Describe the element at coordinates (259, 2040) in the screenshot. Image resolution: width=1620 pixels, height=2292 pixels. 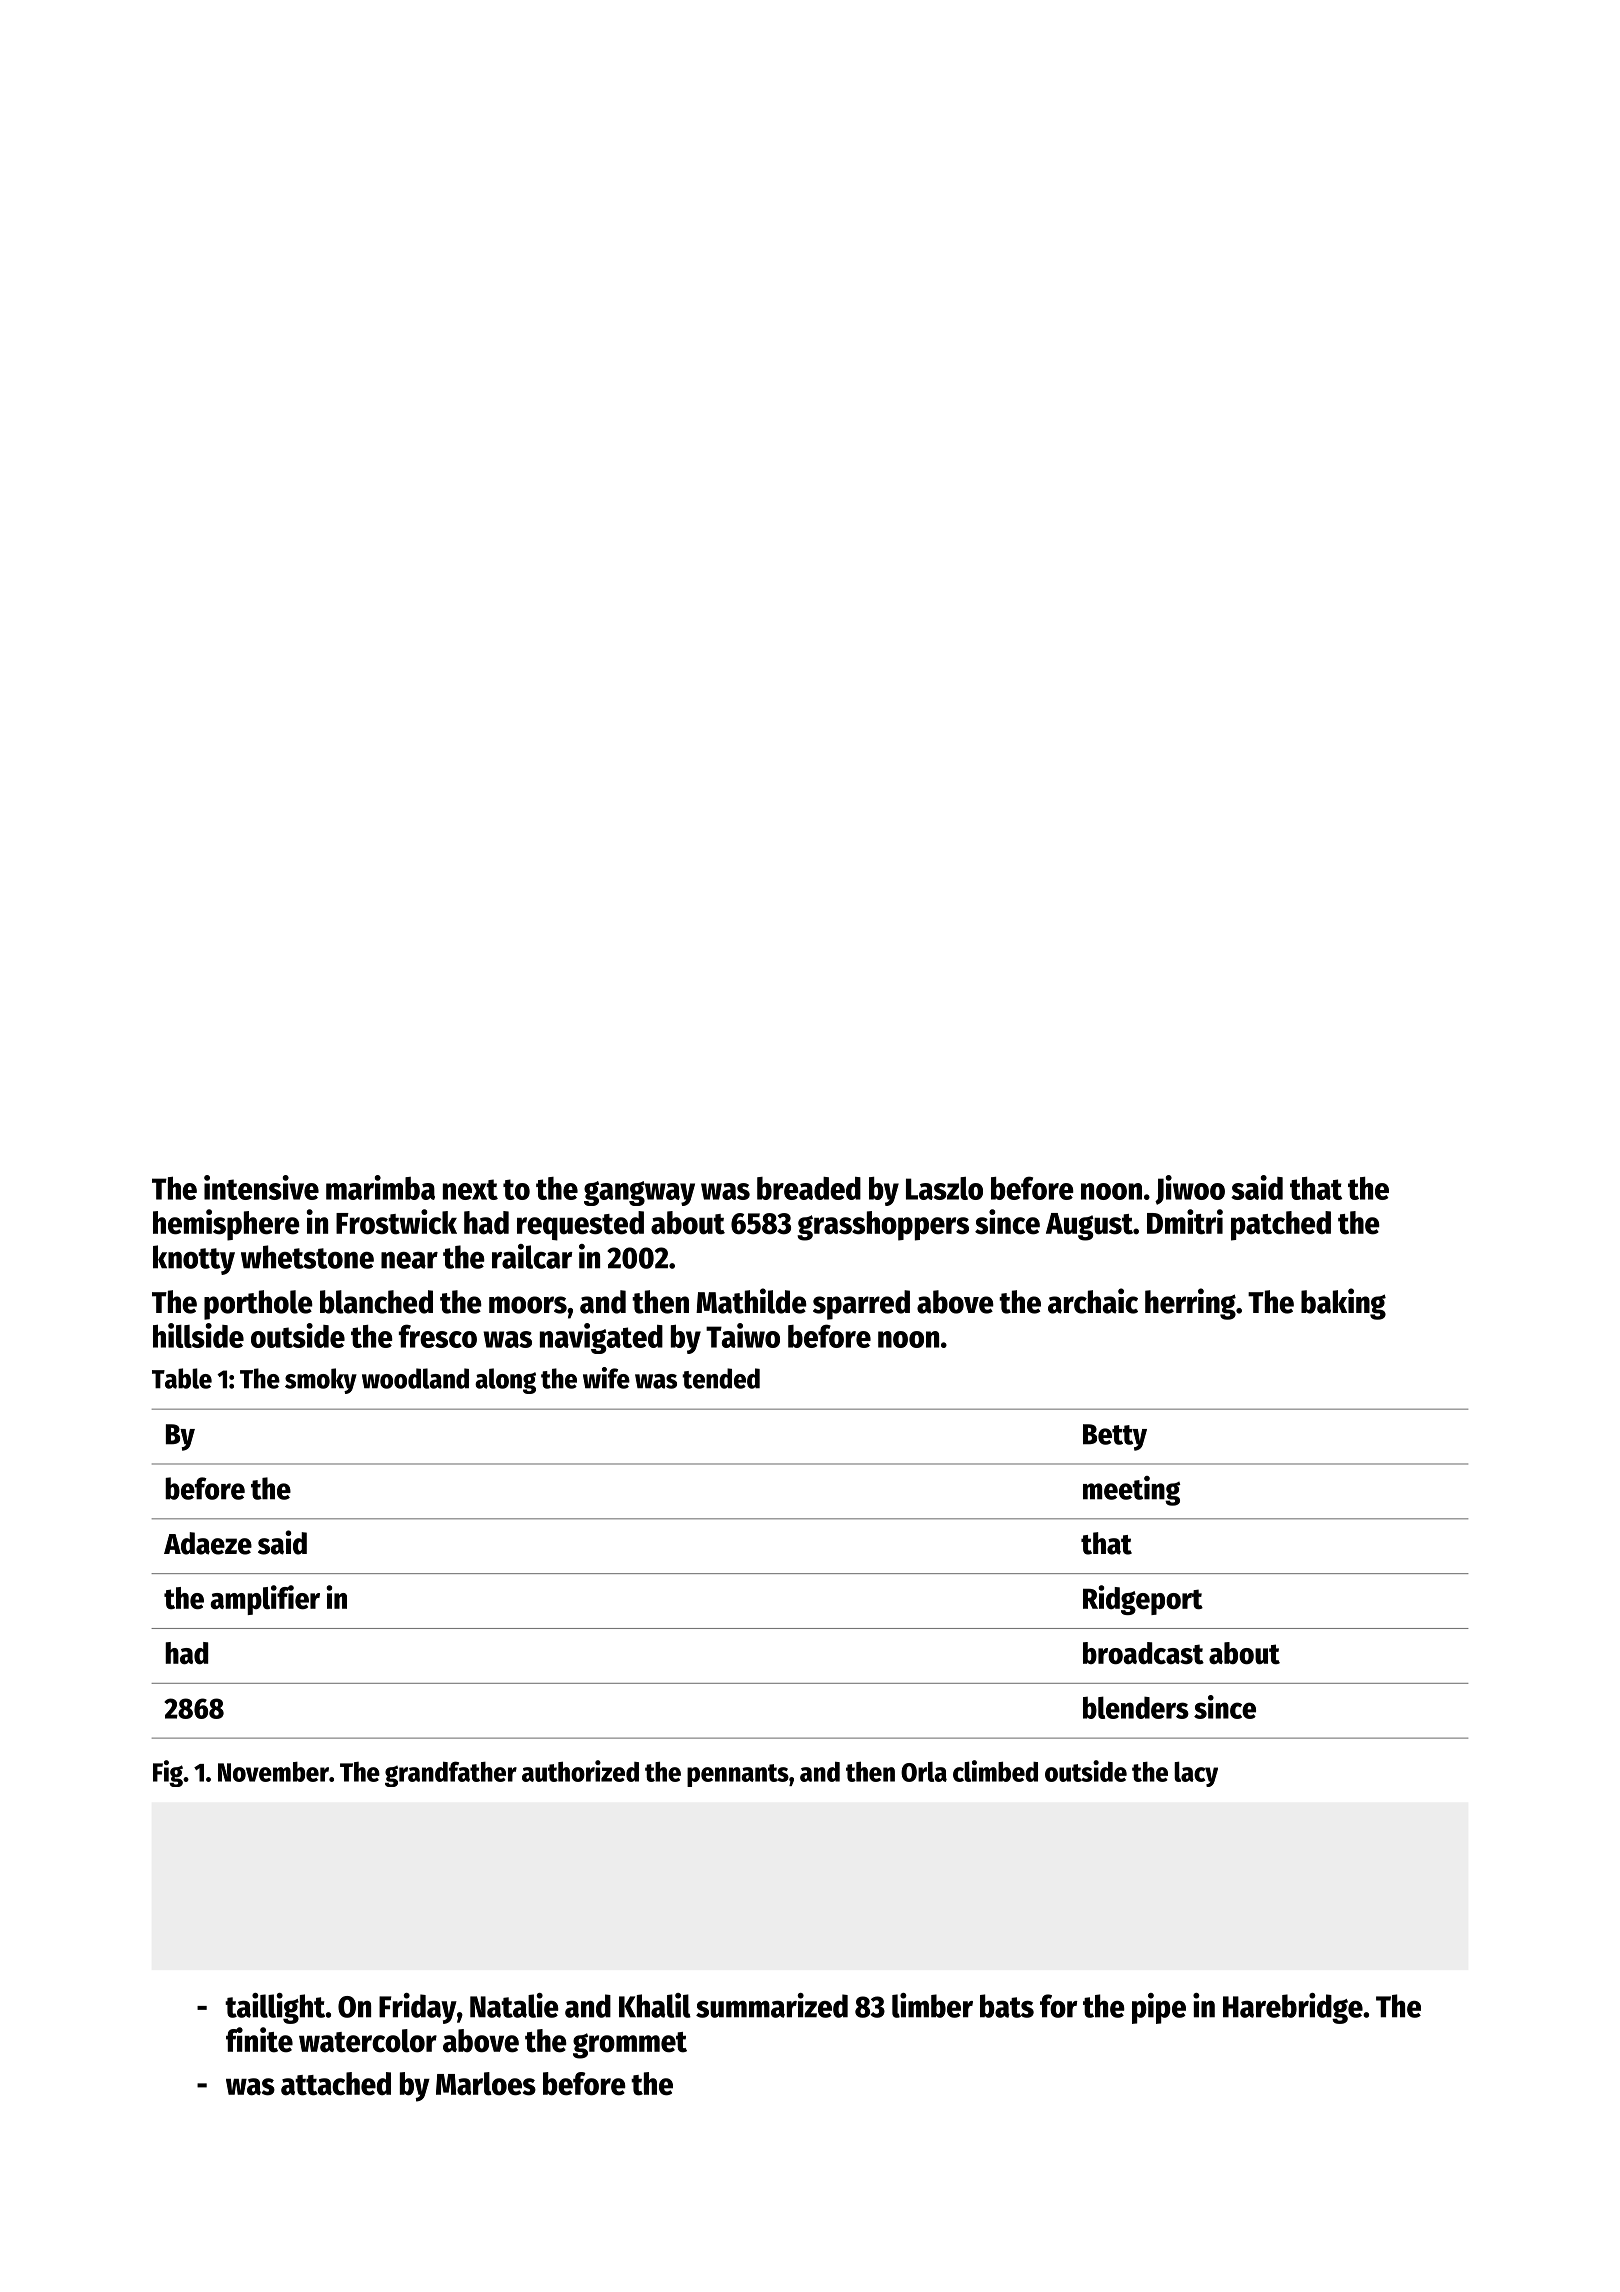
I see `finite` at that location.
